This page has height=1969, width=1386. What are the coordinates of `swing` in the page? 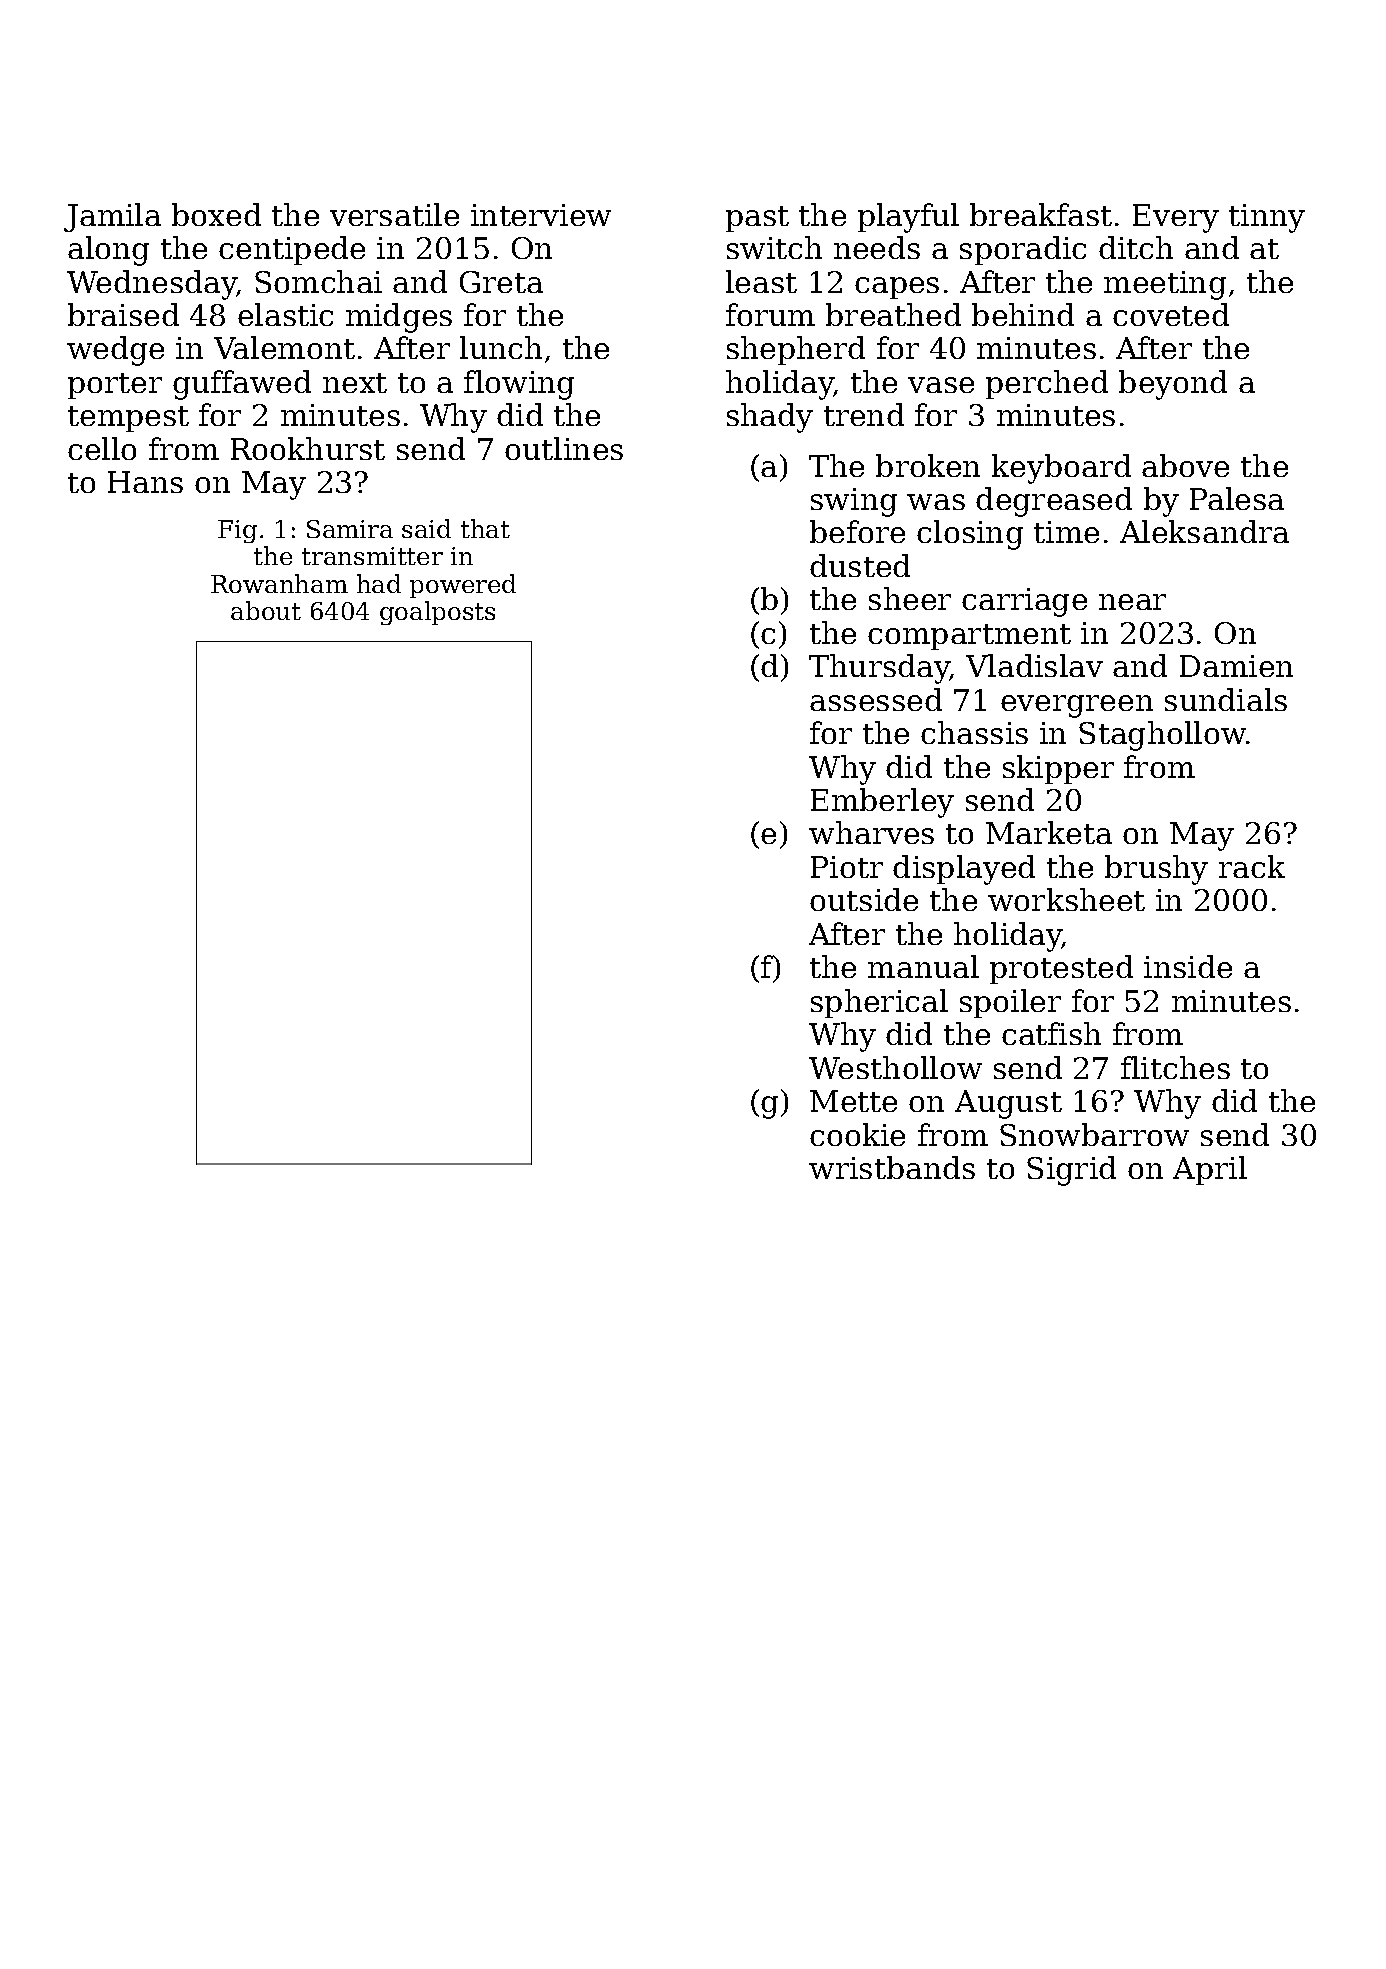 It's located at (854, 502).
